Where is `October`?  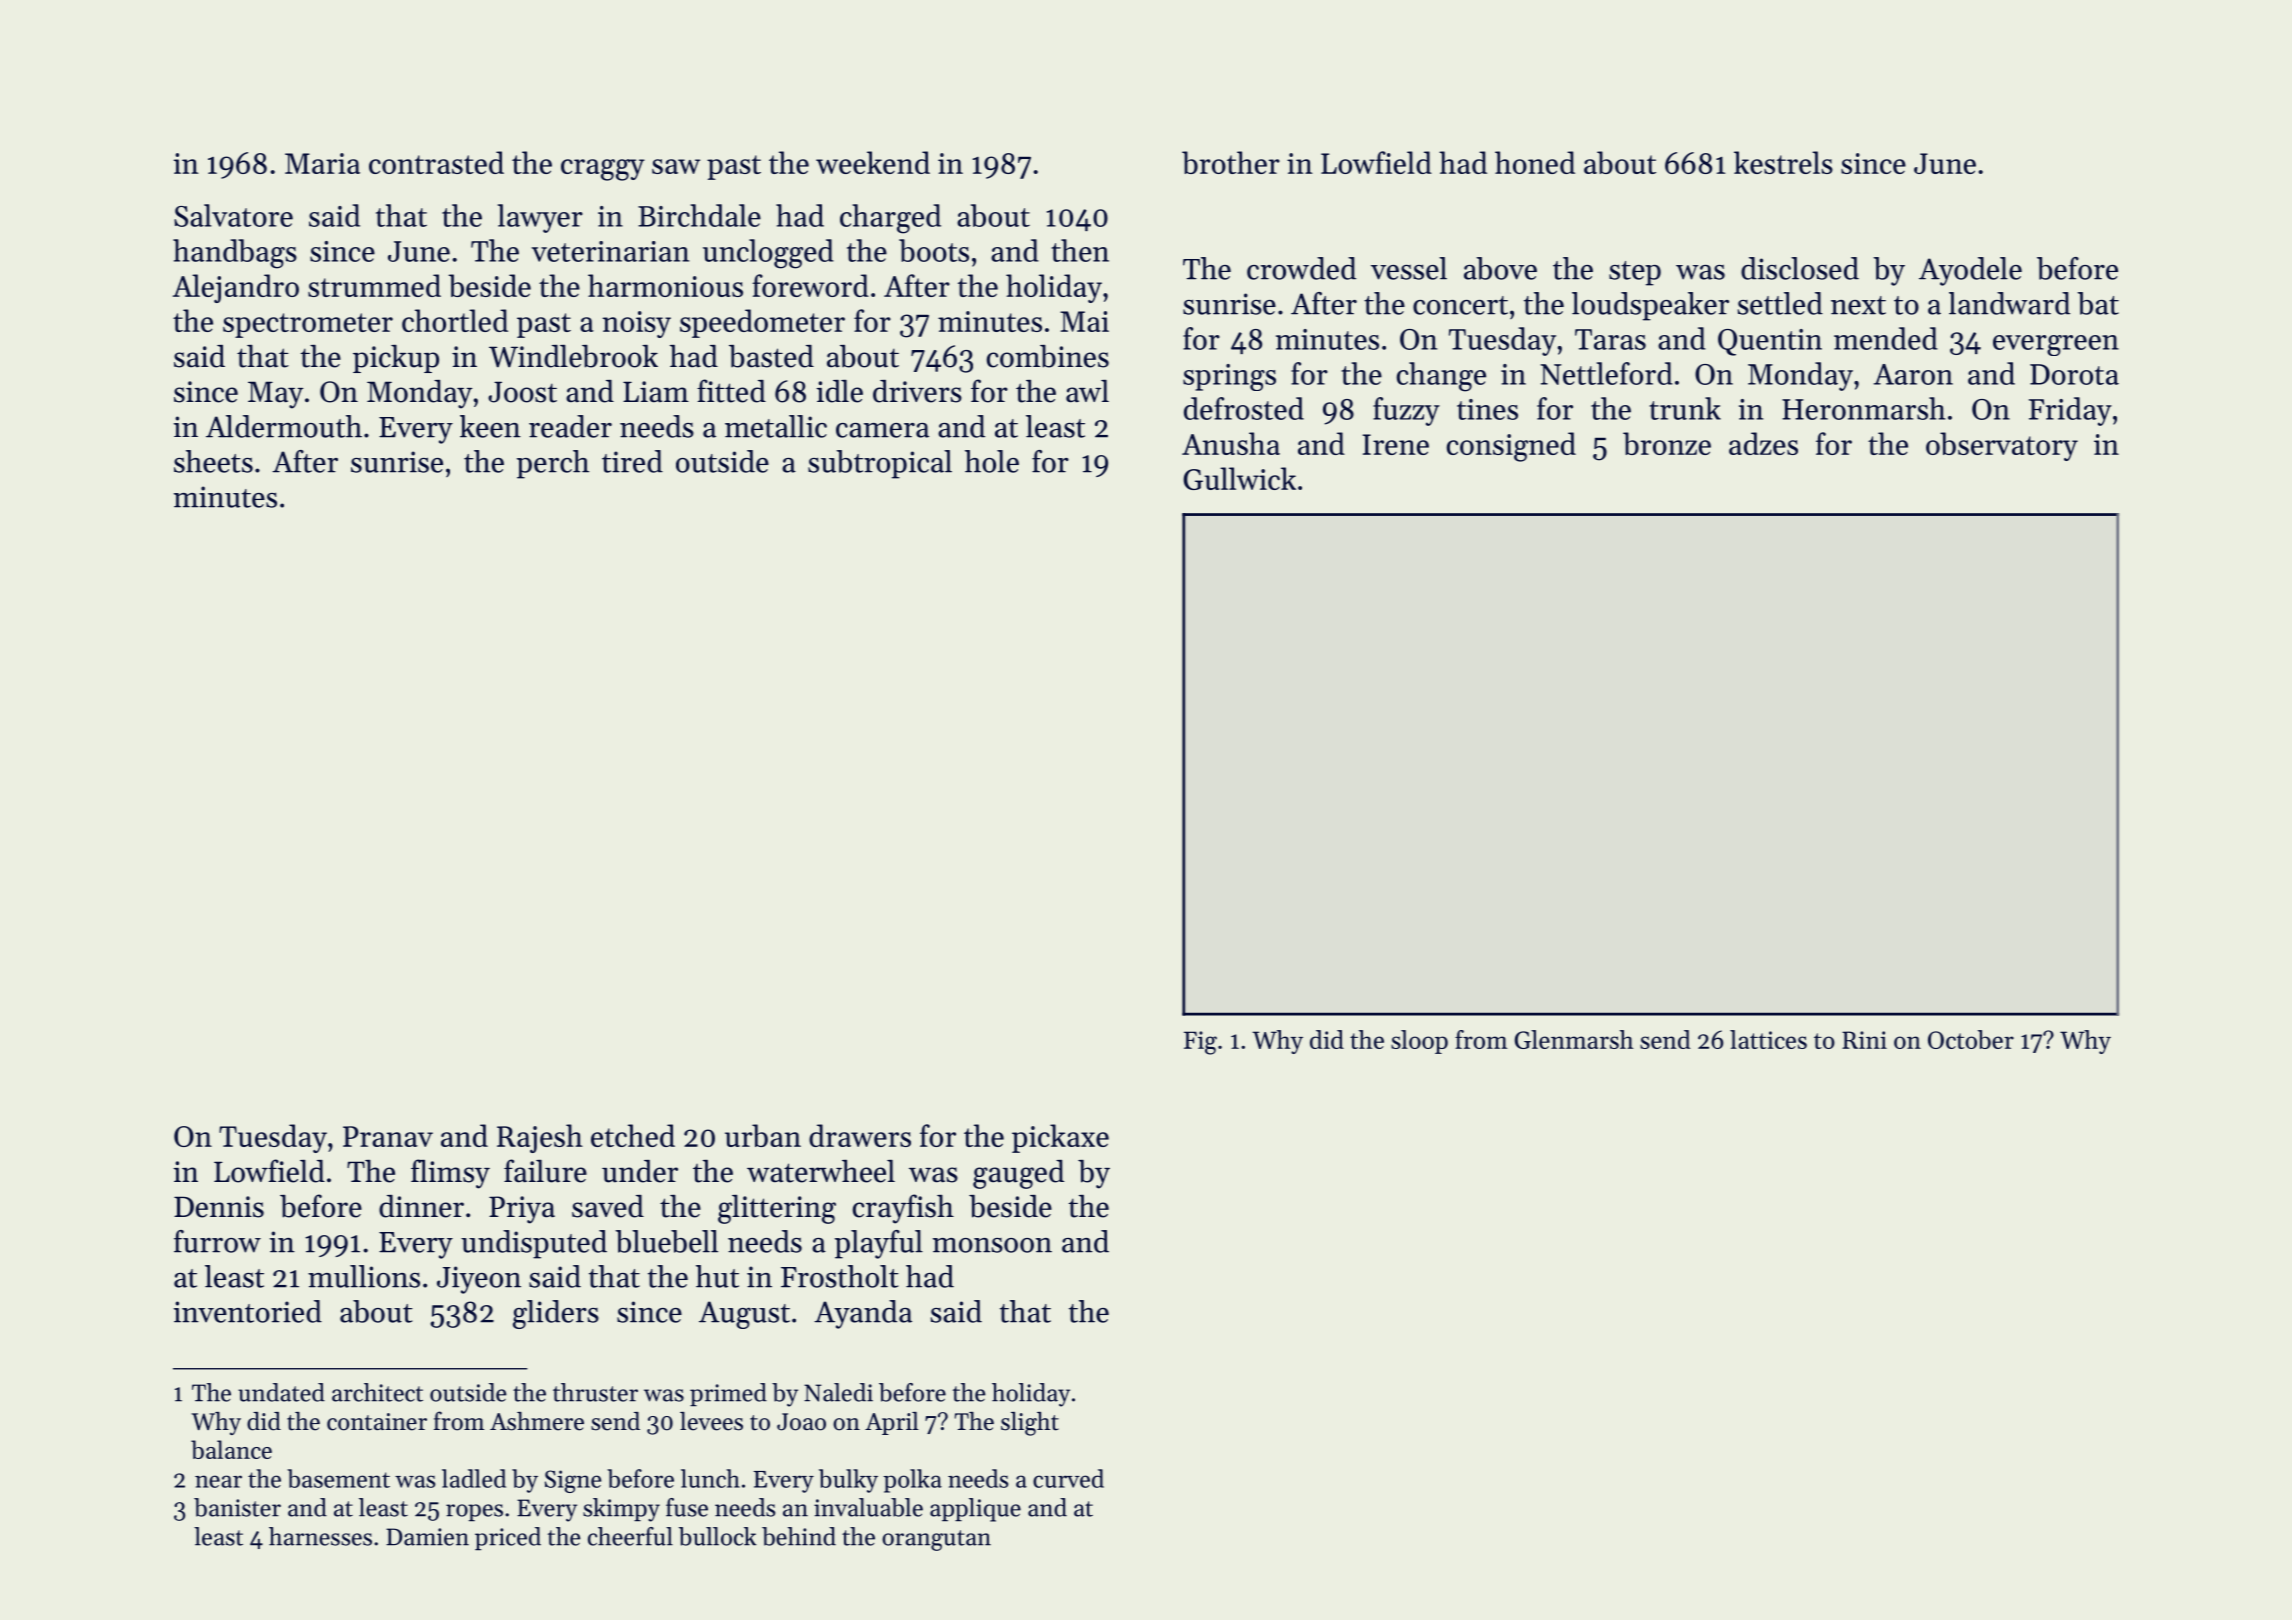 October is located at coordinates (1971, 1039).
